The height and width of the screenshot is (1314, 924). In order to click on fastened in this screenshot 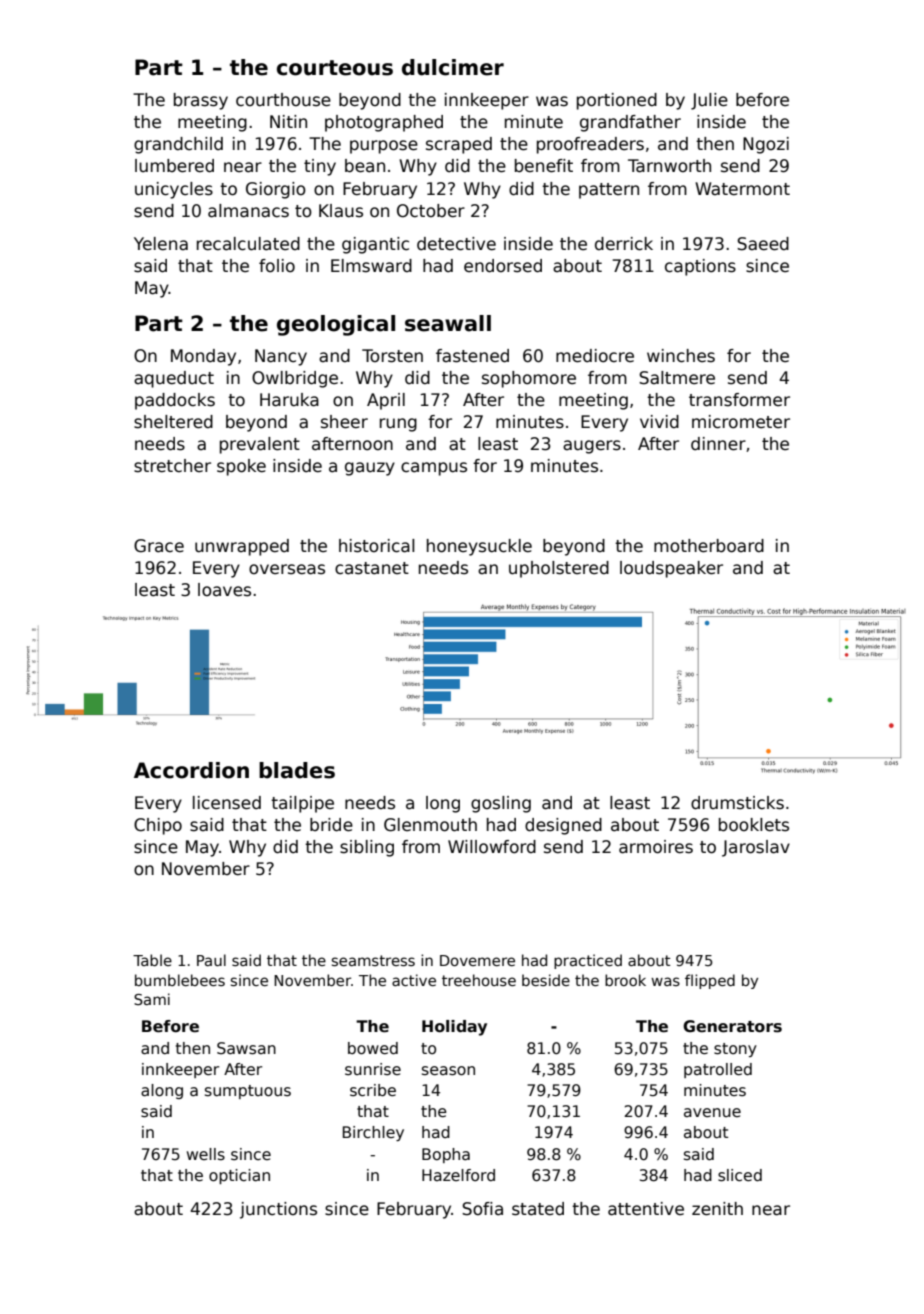, I will do `click(472, 356)`.
